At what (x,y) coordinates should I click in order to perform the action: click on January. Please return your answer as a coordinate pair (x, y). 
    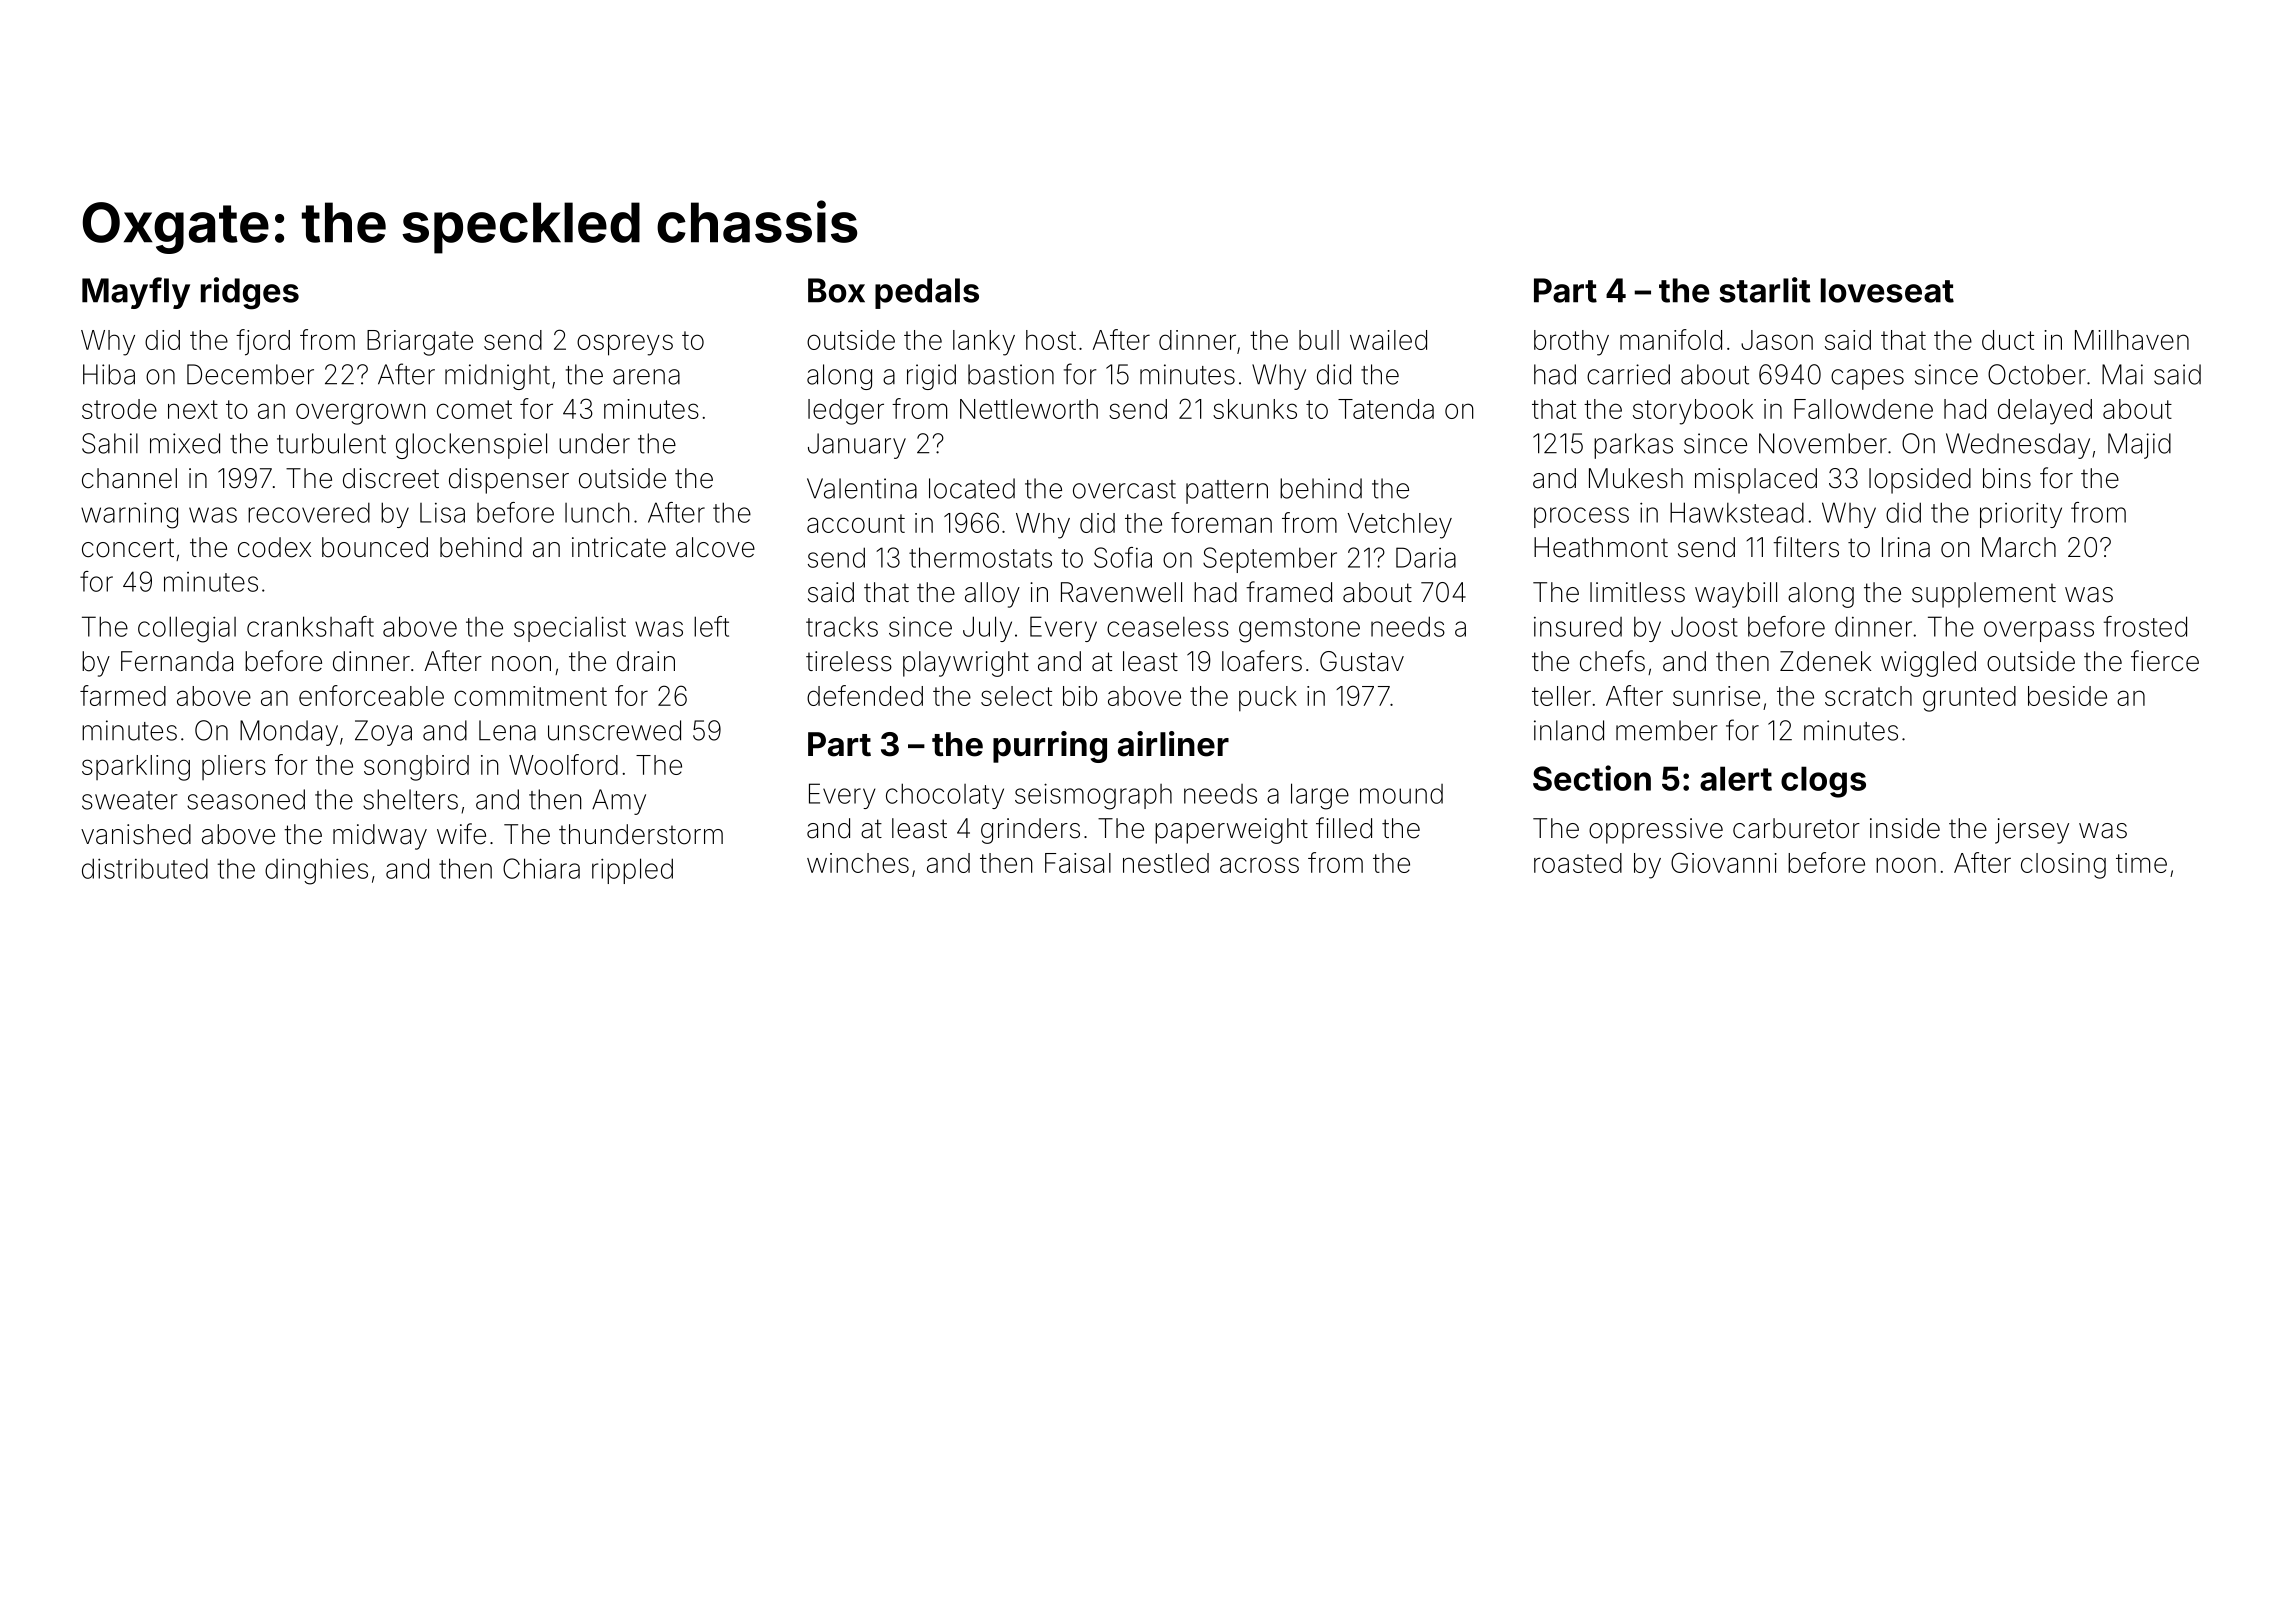
    Looking at the image, I should click on (857, 446).
